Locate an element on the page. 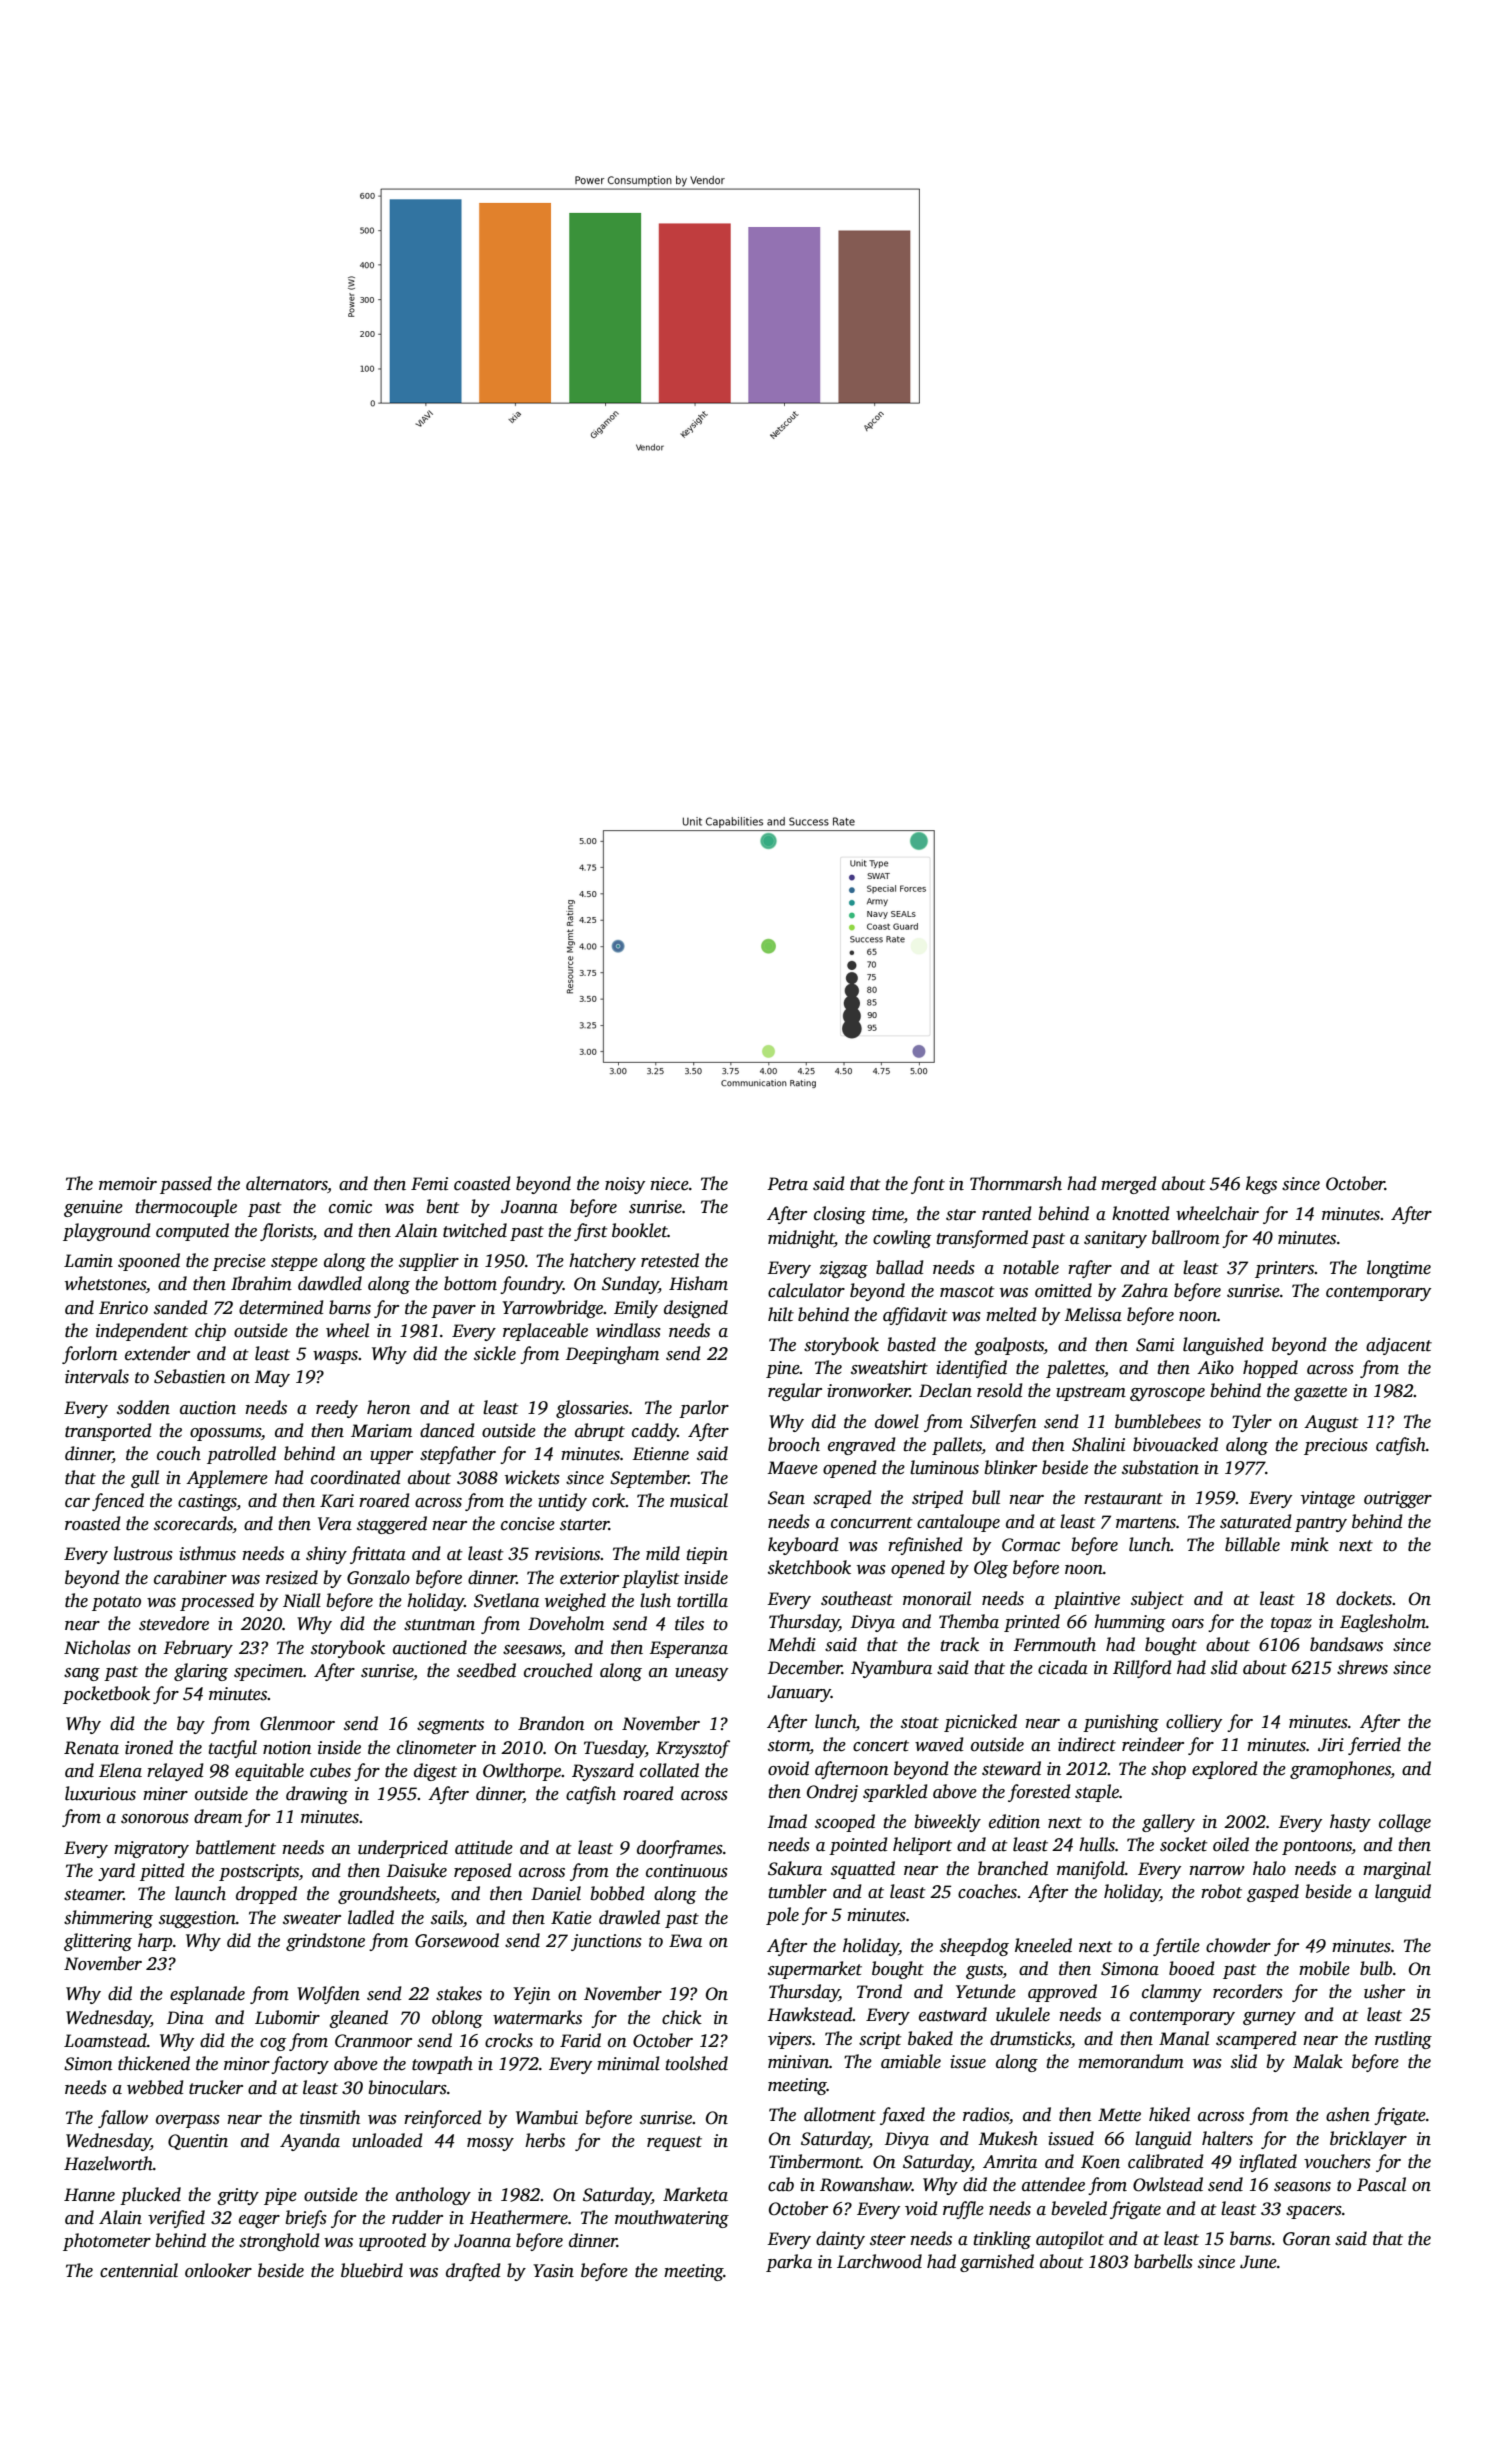 This page has width=1496, height=2464. manifold is located at coordinates (1091, 1870).
